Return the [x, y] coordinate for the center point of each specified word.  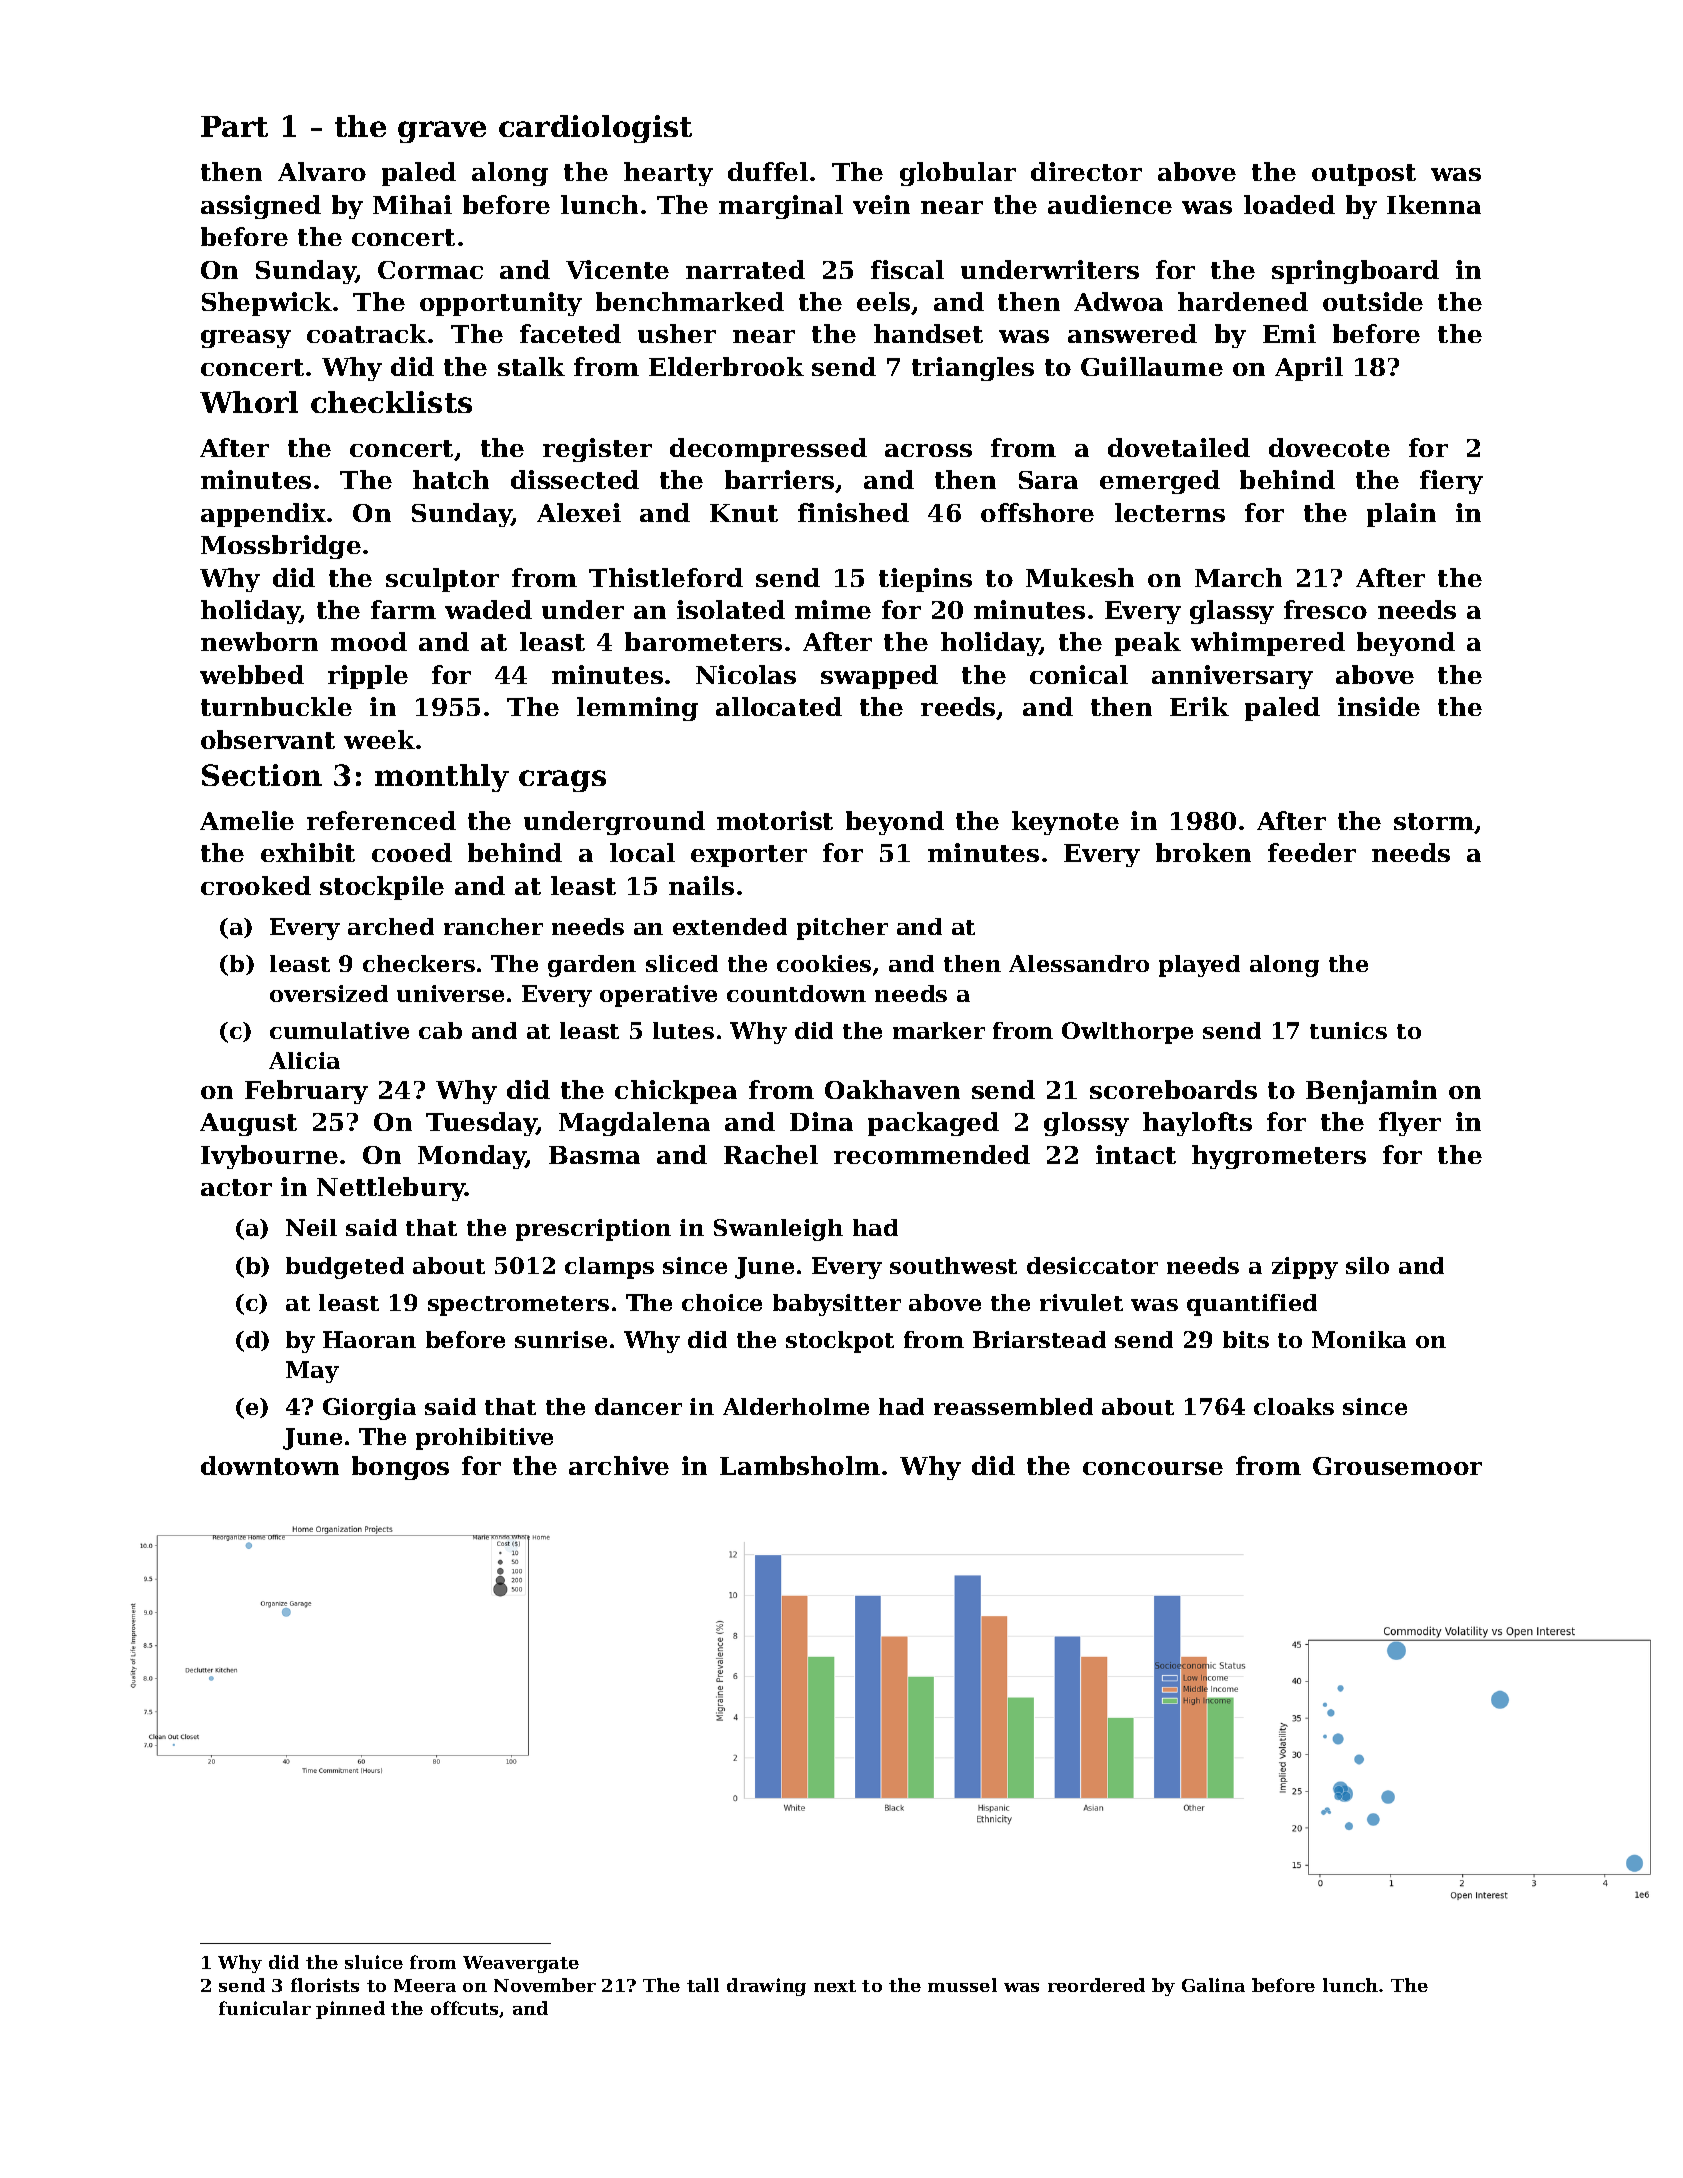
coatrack [367, 333]
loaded [1289, 204]
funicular [265, 2008]
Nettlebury [391, 1189]
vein [881, 204]
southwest [953, 1265]
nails [701, 885]
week [379, 739]
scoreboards [1173, 1089]
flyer [1410, 1124]
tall [703, 1985]
